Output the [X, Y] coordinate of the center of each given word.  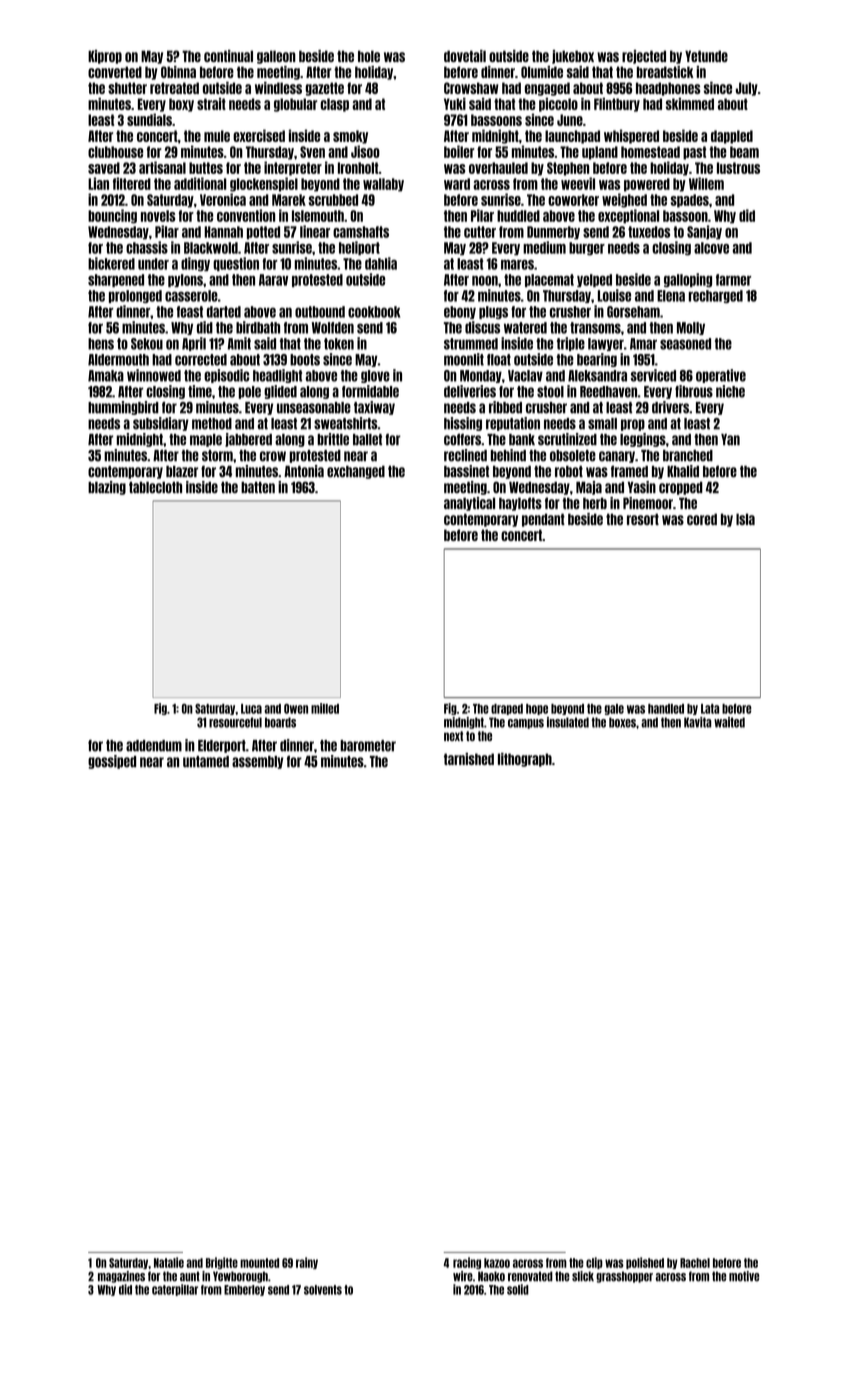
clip [594, 1263]
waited [729, 722]
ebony [460, 312]
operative [721, 376]
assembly [257, 762]
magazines [121, 1277]
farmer [733, 280]
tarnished [469, 759]
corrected [201, 360]
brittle [333, 439]
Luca [251, 709]
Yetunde [706, 56]
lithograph [525, 760]
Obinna [178, 72]
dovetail [465, 56]
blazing [107, 488]
